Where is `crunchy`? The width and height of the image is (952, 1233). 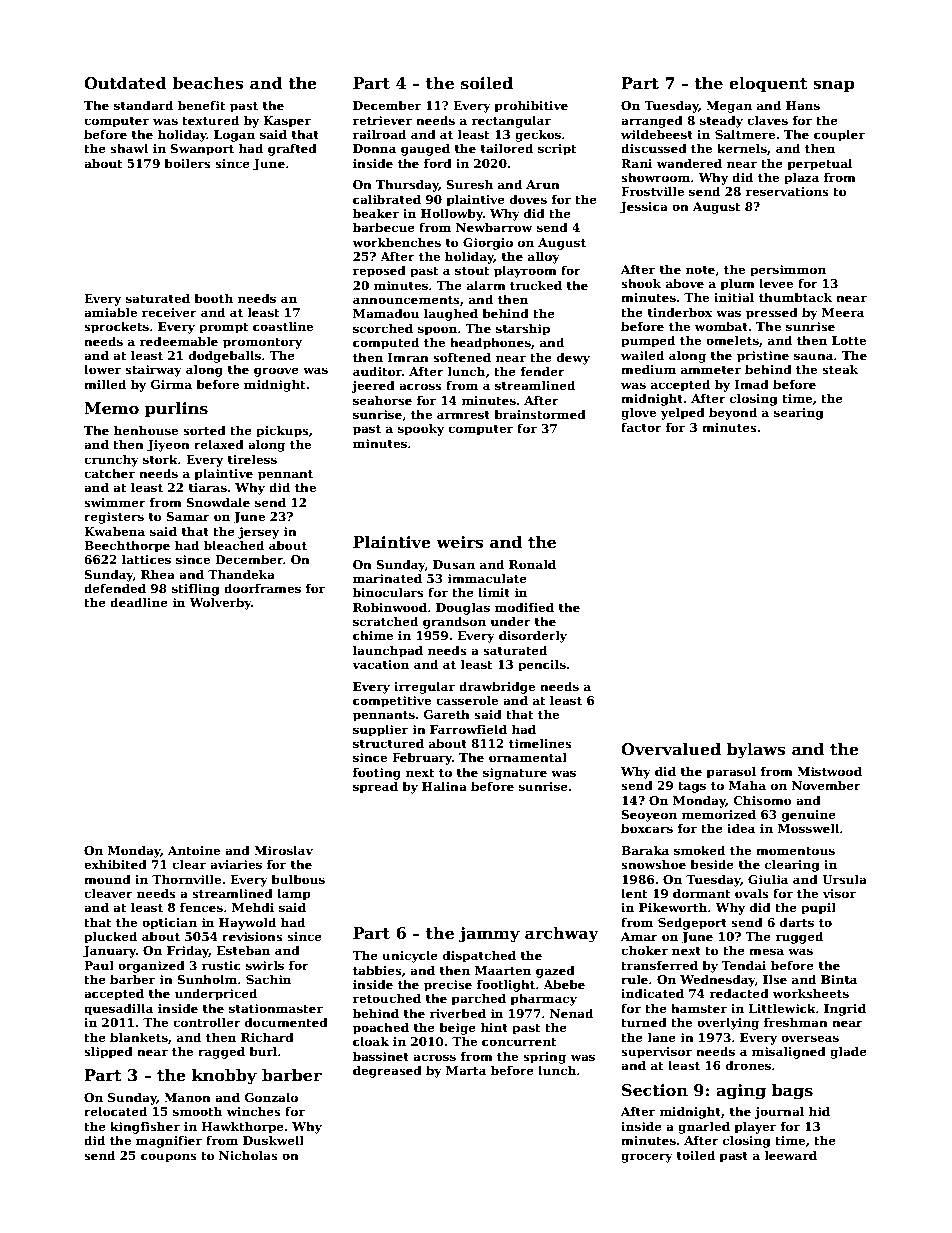
crunchy is located at coordinates (111, 460).
